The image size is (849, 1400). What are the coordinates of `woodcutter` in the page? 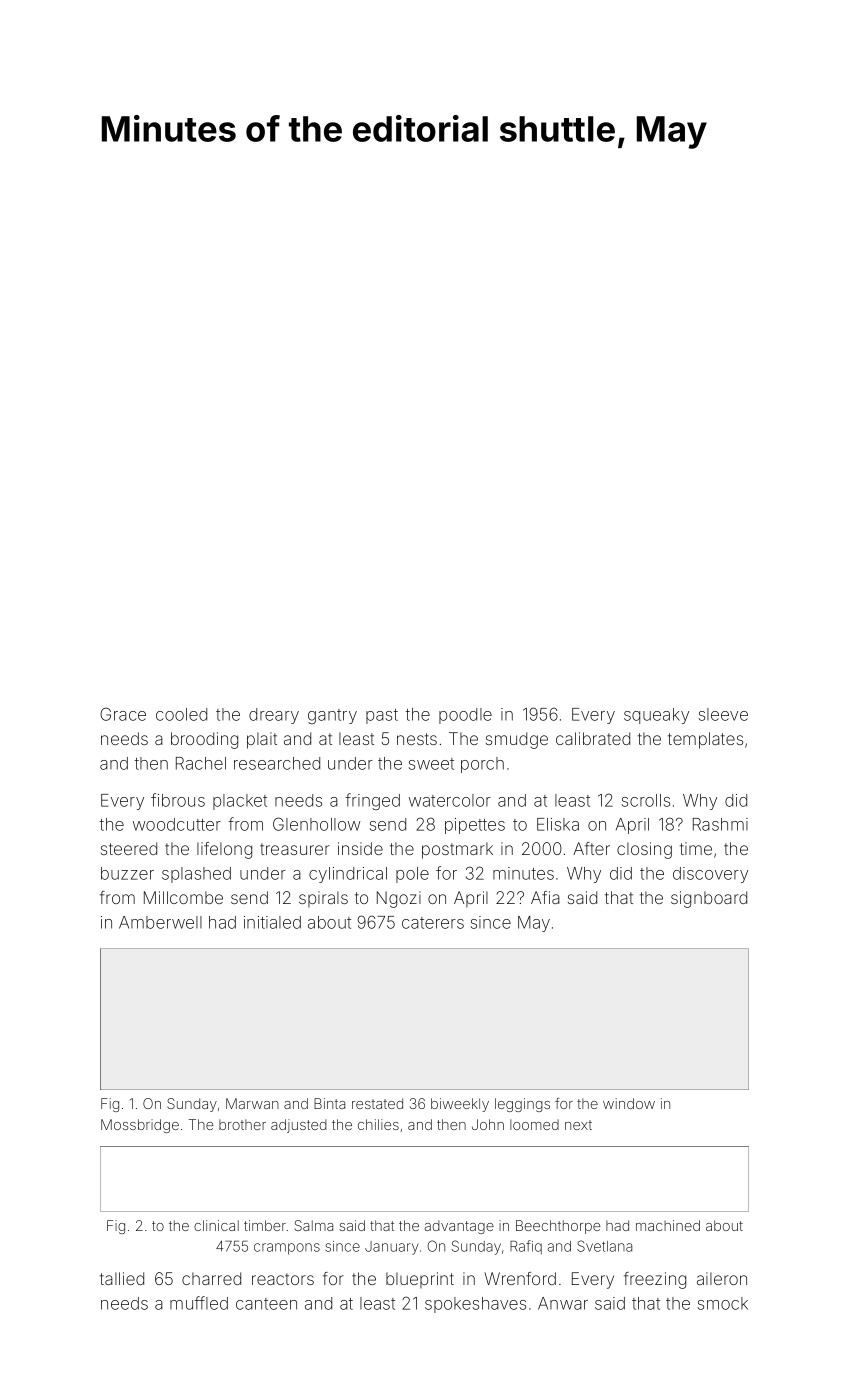 It's located at (177, 824).
